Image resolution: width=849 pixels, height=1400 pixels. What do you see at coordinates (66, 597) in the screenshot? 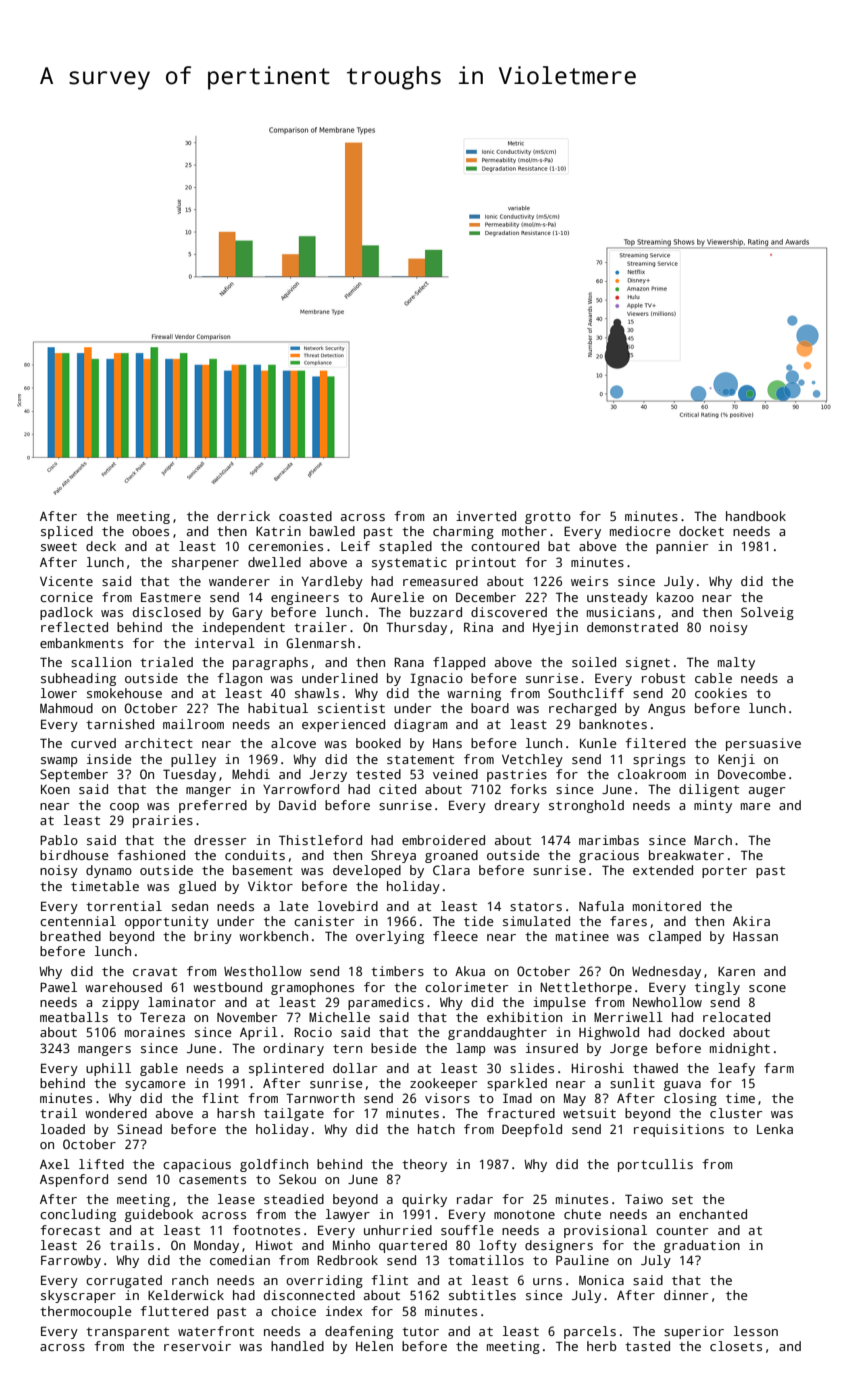
I see `cornice` at bounding box center [66, 597].
